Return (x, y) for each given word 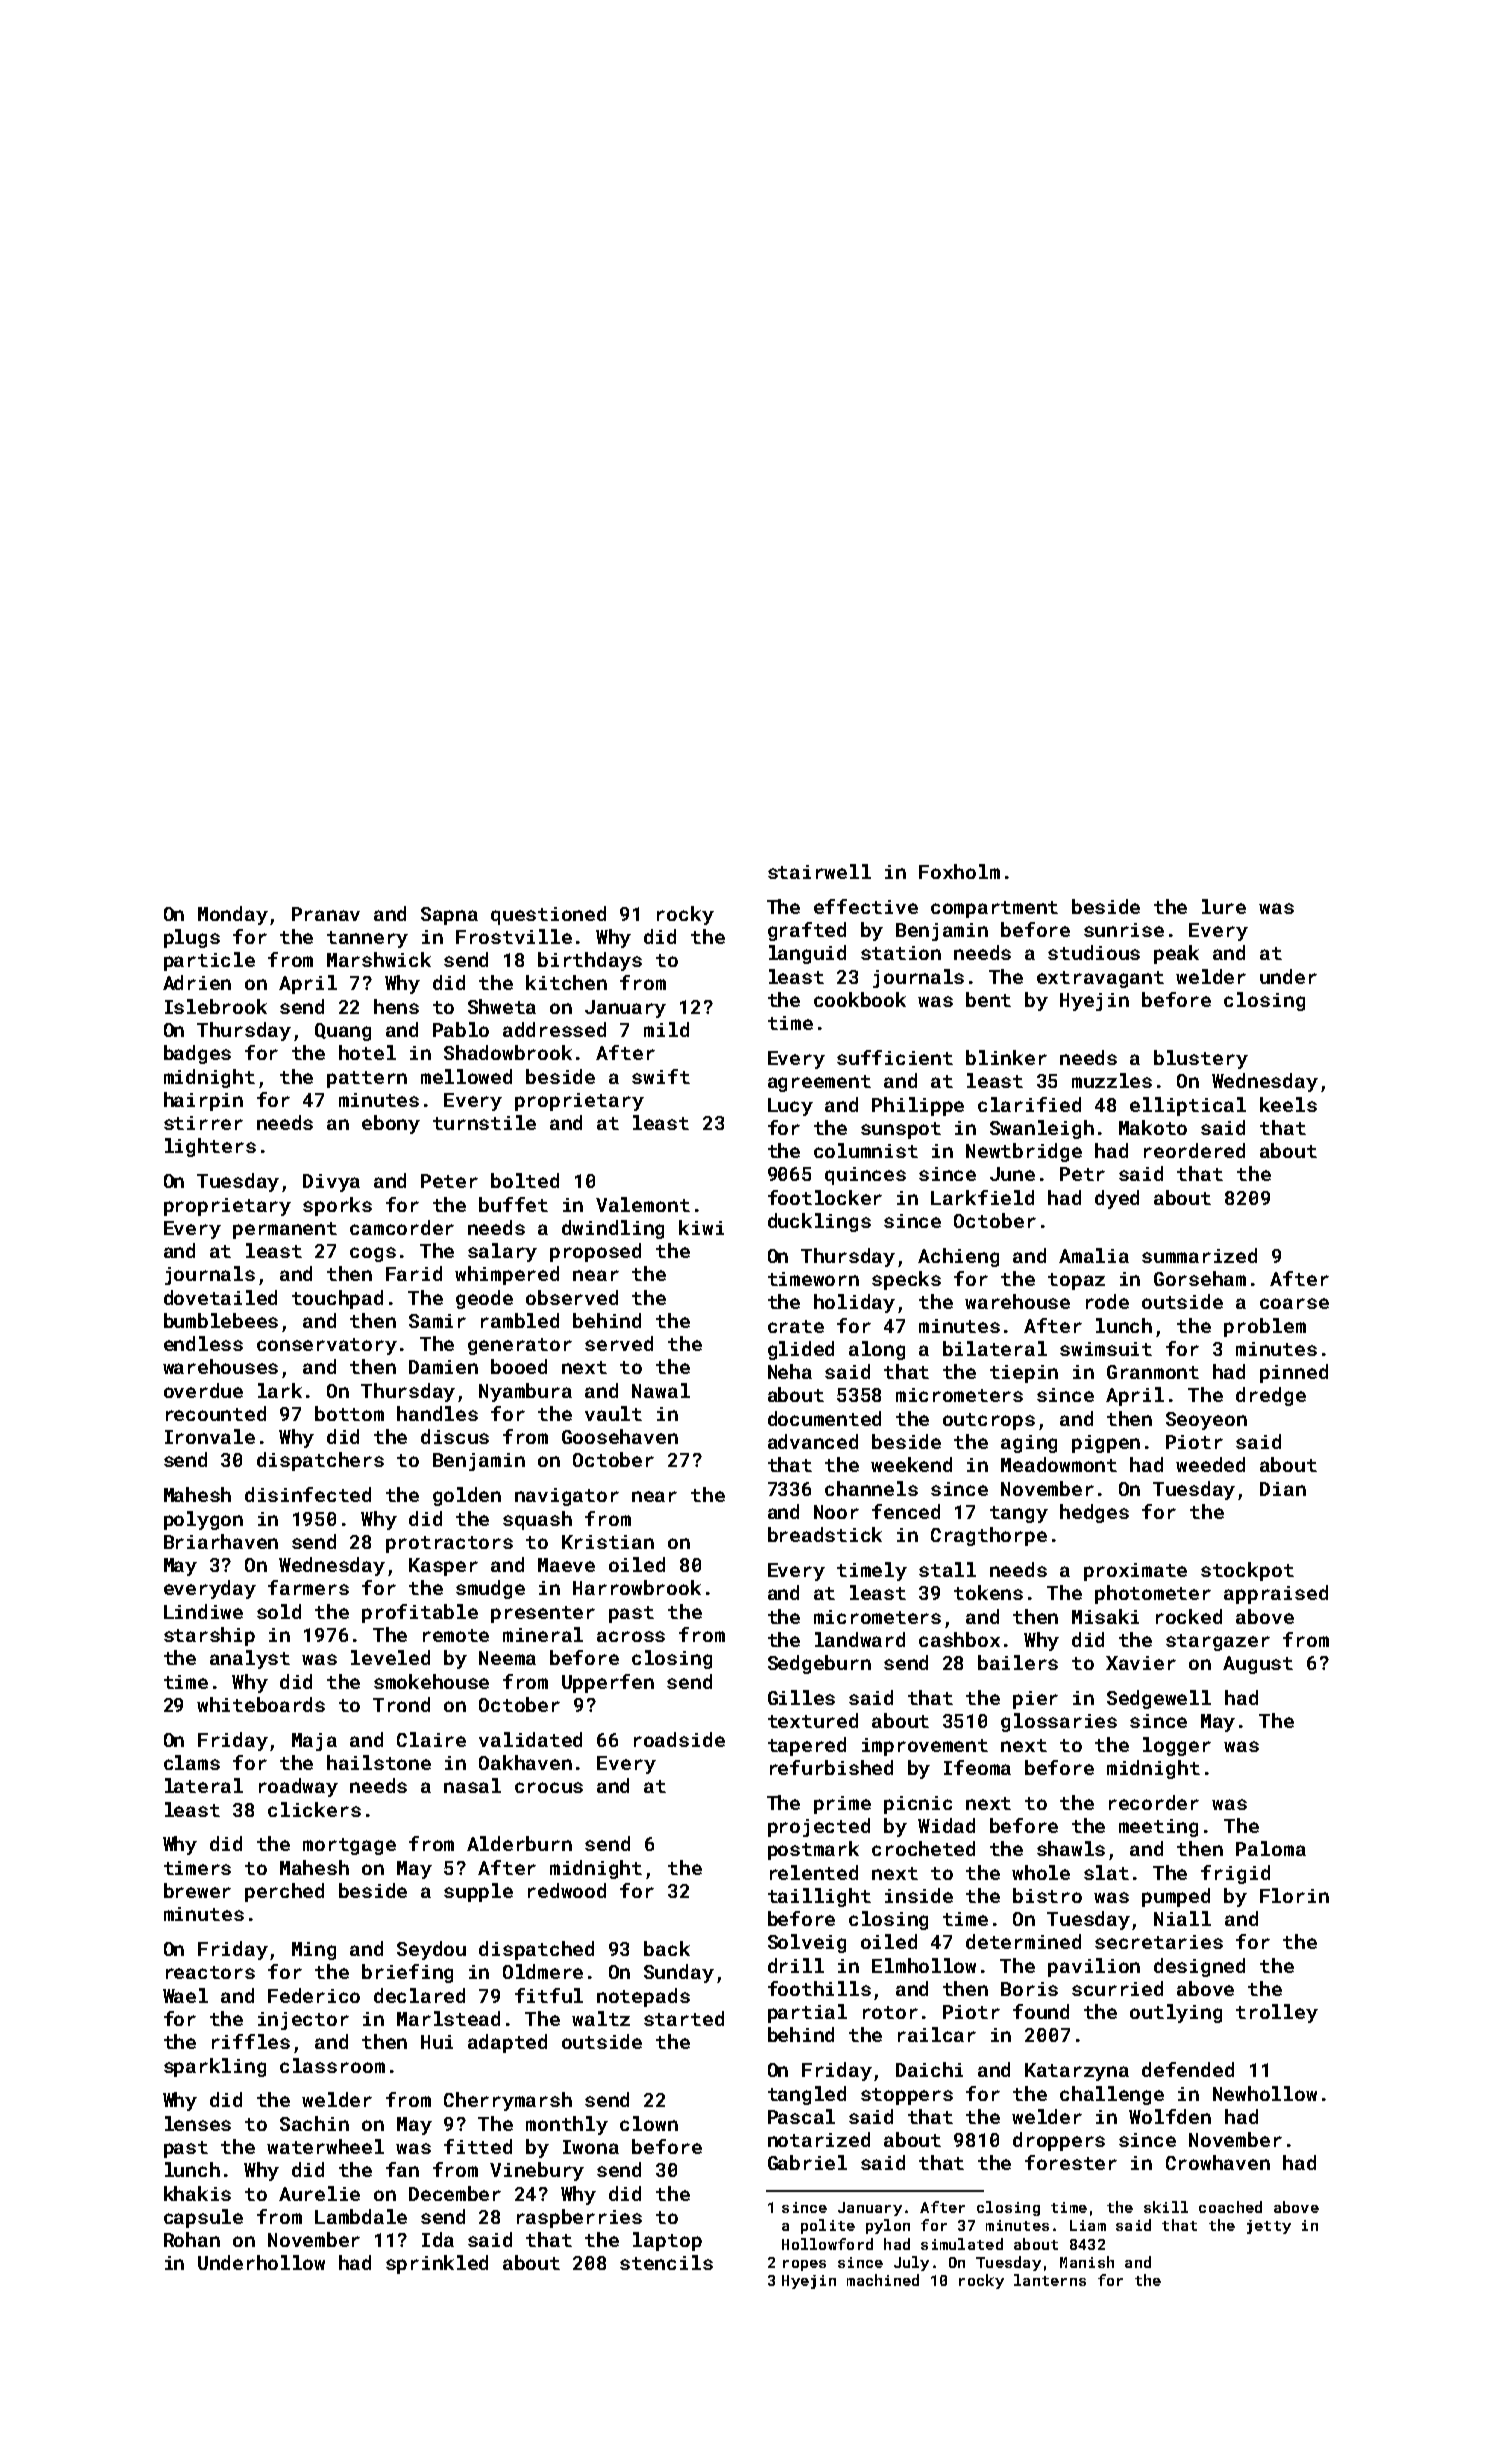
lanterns (1050, 2280)
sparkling (215, 2067)
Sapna (449, 916)
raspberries (579, 2218)
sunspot (901, 1130)
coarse (1294, 1303)
